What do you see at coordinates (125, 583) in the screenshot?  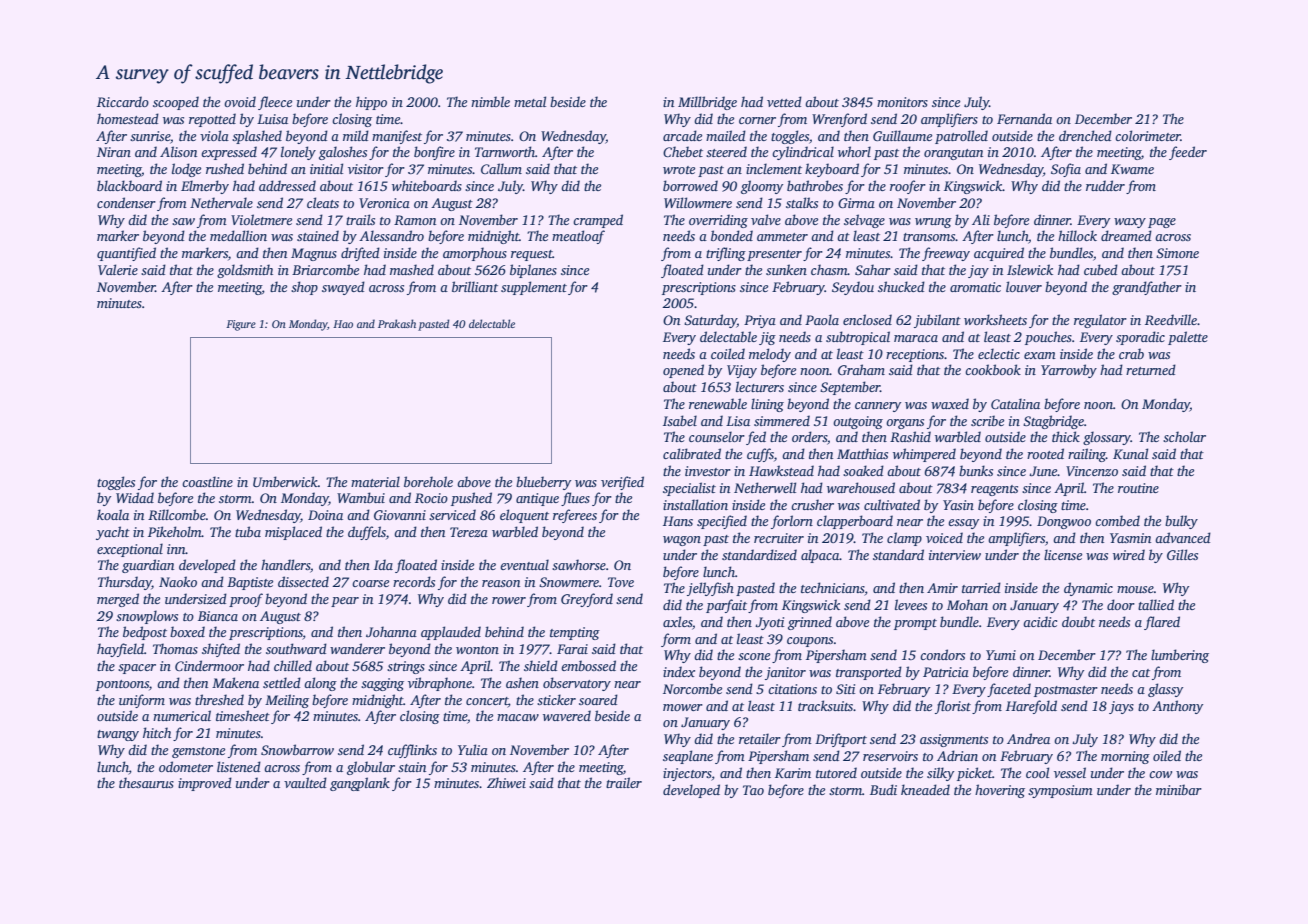 I see `Thursday` at bounding box center [125, 583].
